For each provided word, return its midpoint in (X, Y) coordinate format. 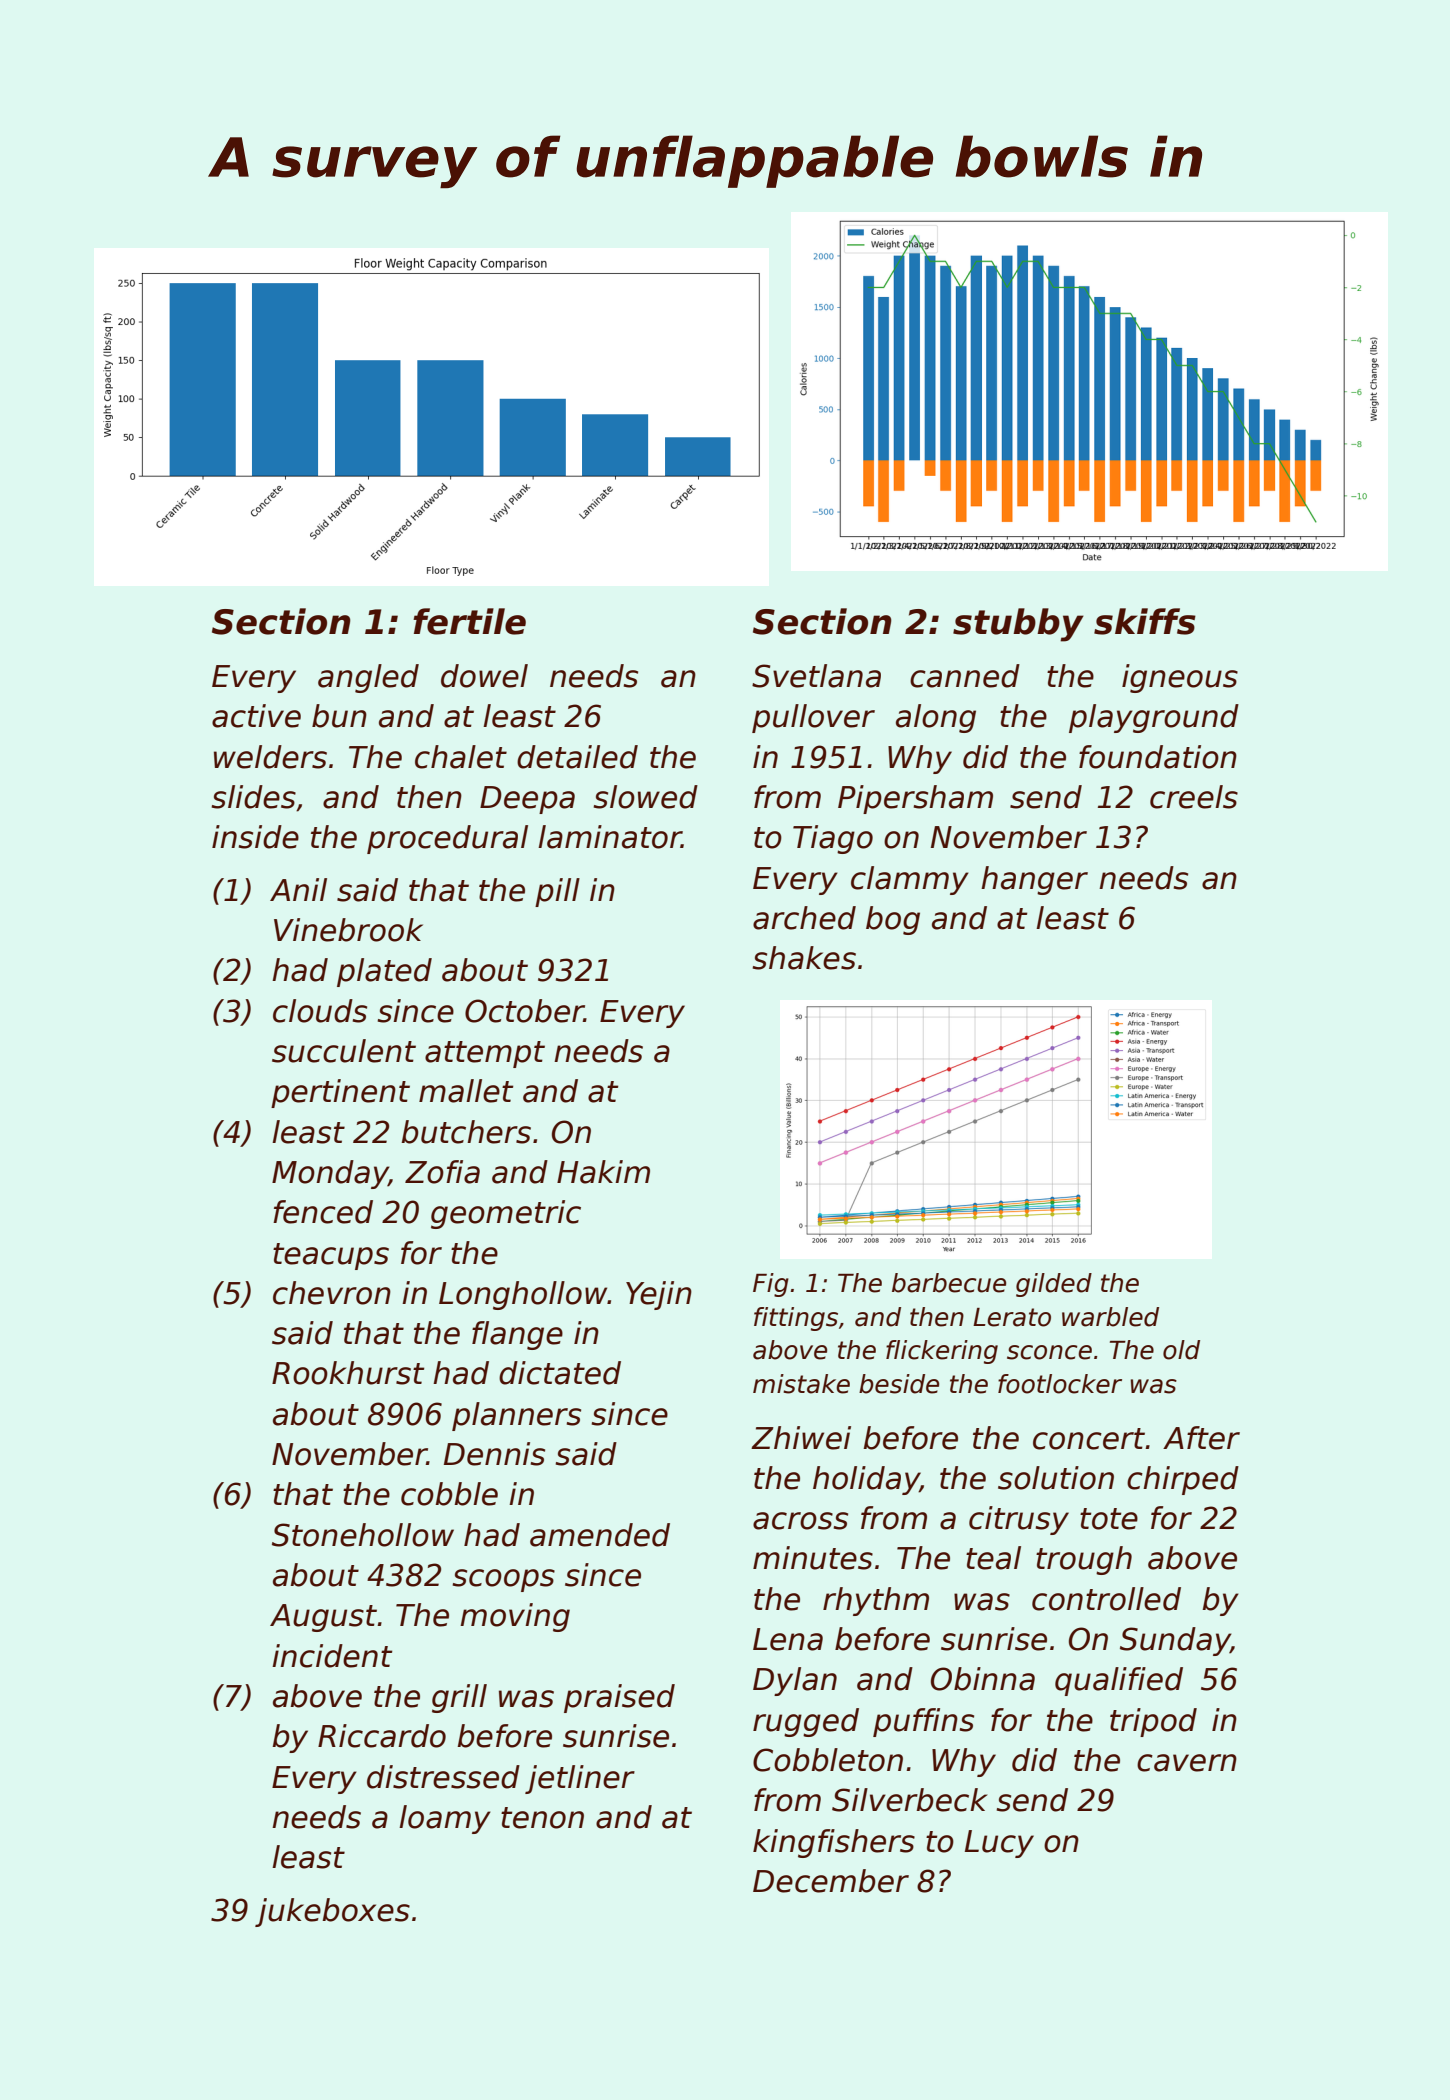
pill (557, 892)
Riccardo (382, 1736)
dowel (484, 676)
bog (893, 920)
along (936, 718)
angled (368, 678)
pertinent (340, 1093)
